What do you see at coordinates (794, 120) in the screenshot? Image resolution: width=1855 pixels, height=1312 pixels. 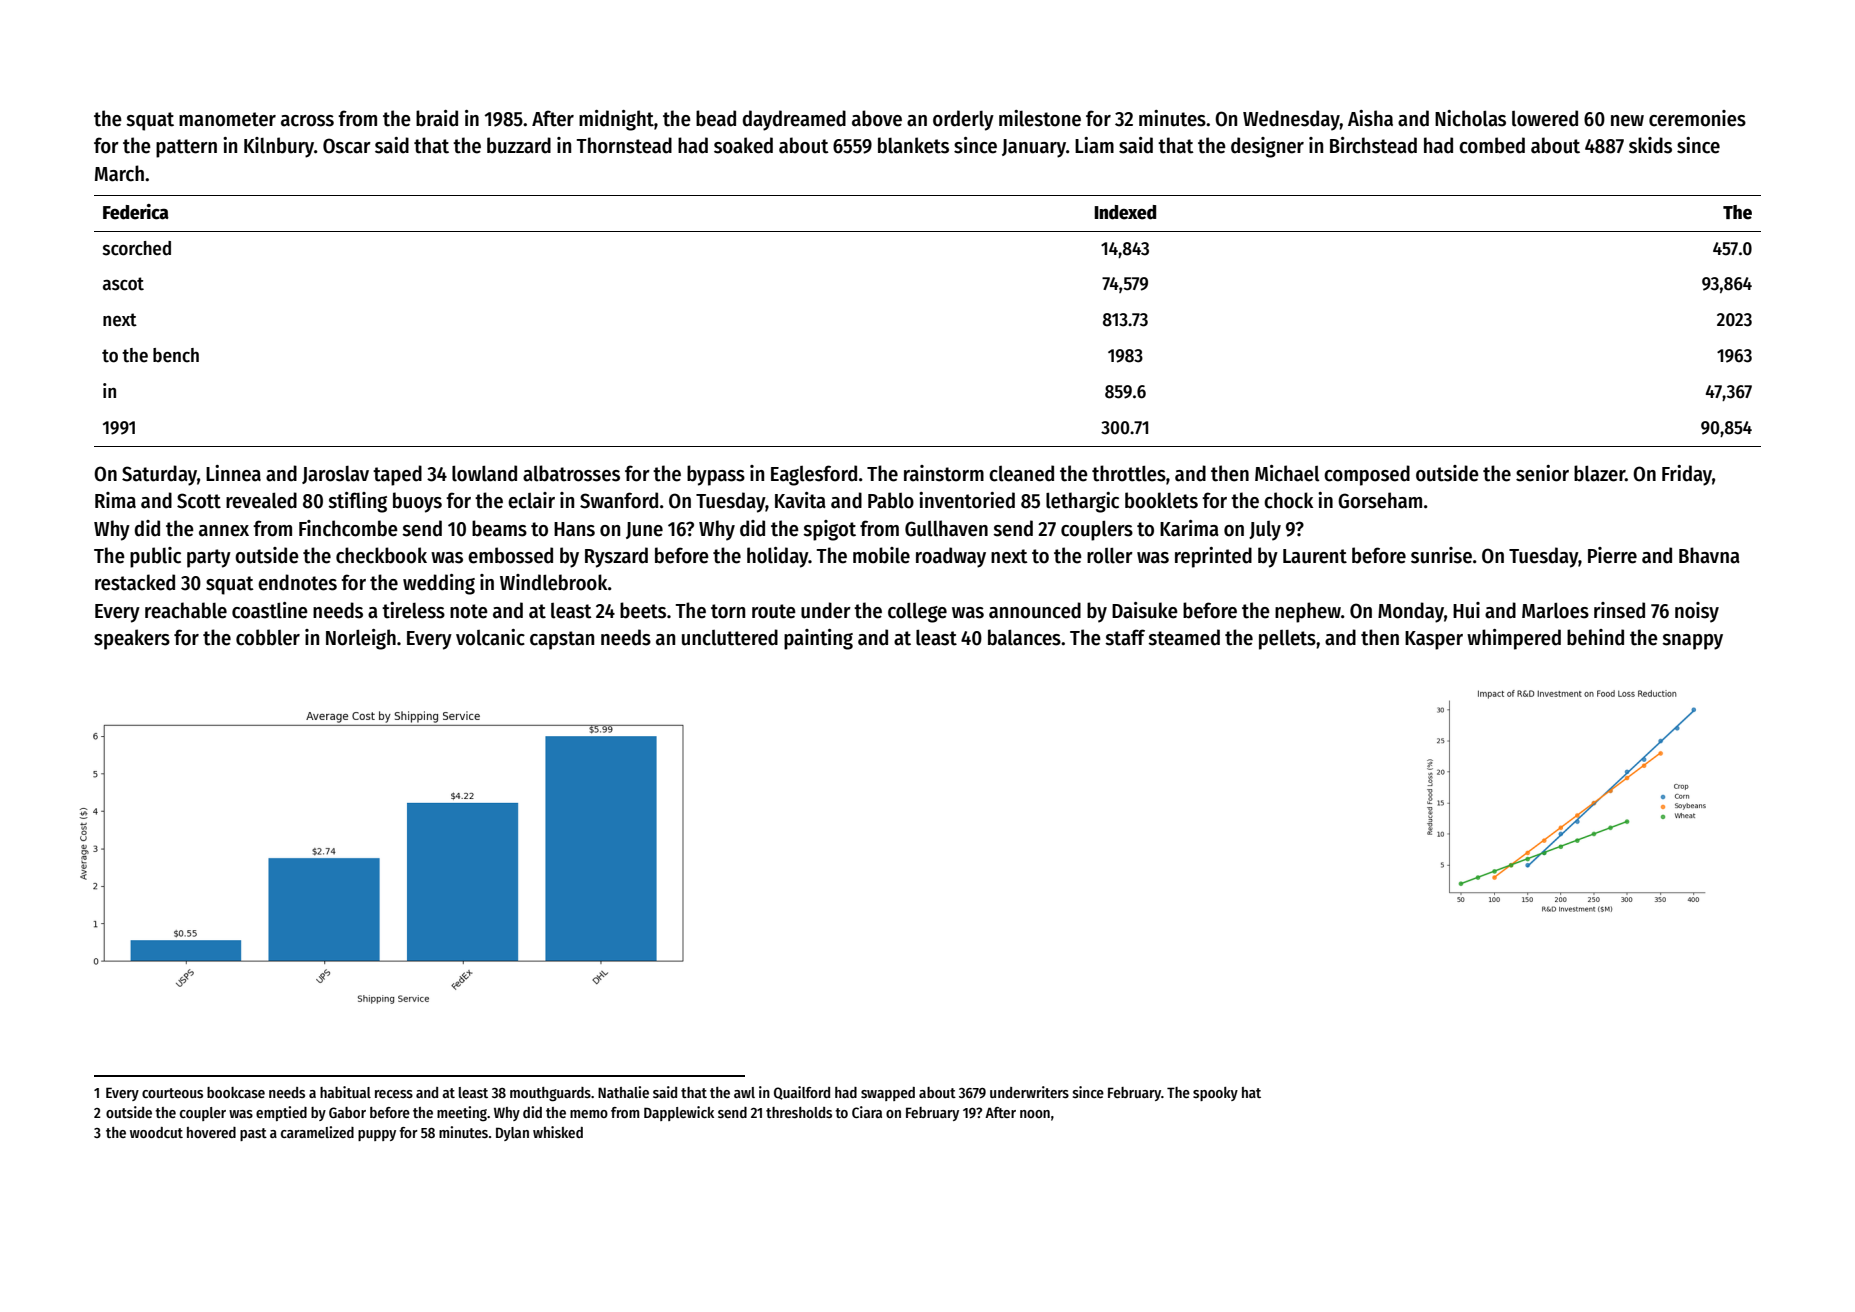 I see `daydreamed` at bounding box center [794, 120].
